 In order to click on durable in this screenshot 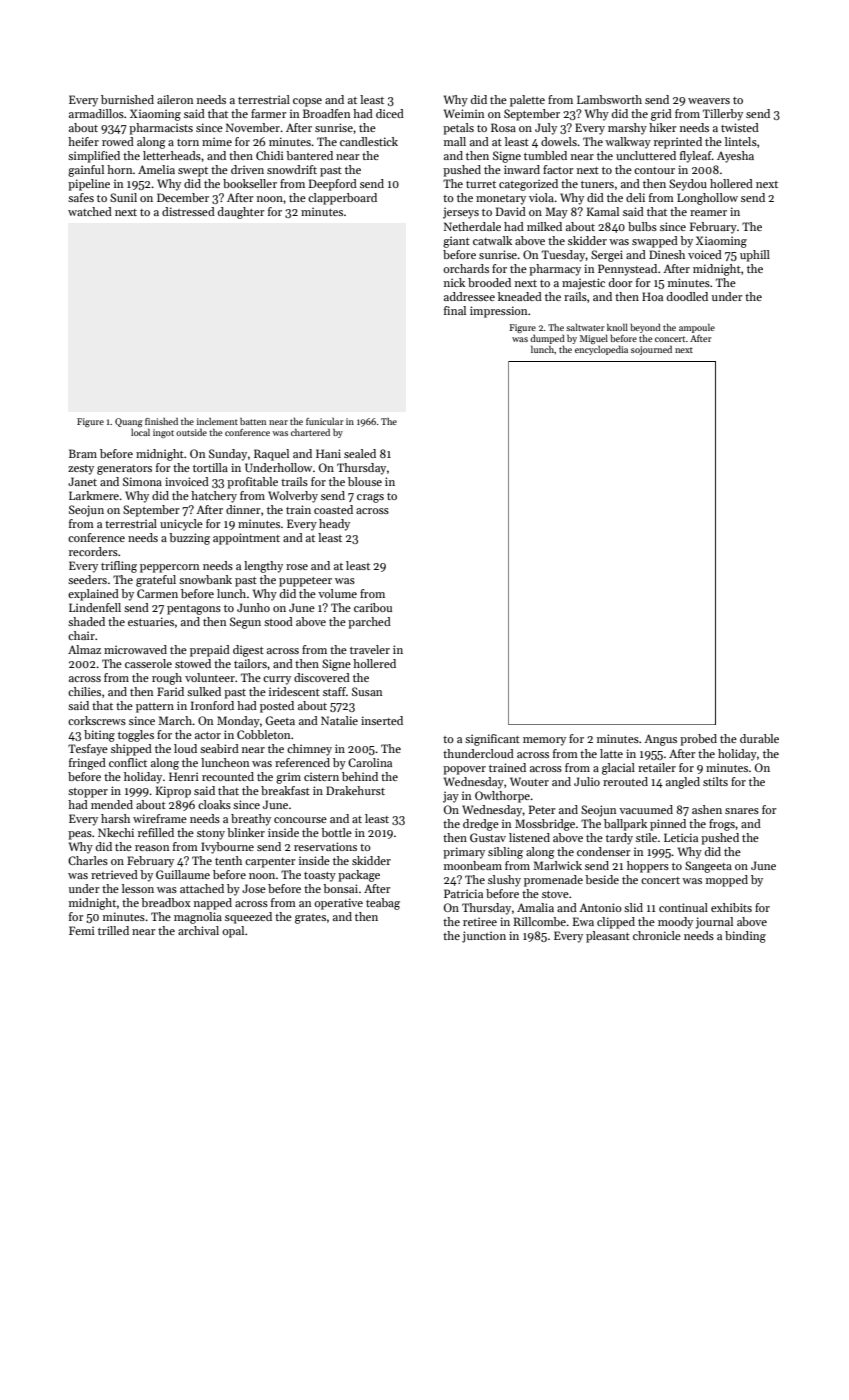, I will do `click(759, 738)`.
